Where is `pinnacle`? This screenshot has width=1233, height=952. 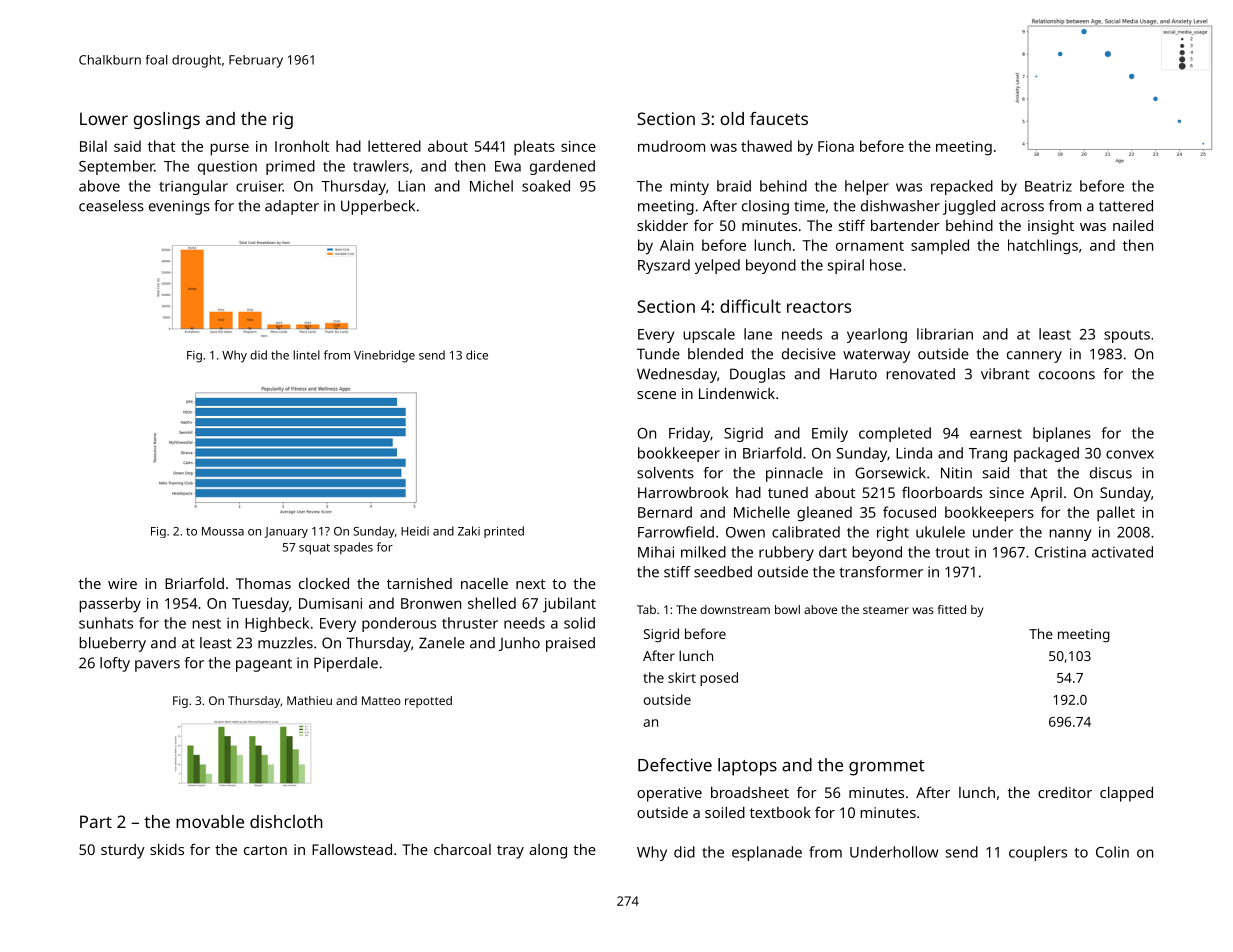
pinnacle is located at coordinates (794, 474).
